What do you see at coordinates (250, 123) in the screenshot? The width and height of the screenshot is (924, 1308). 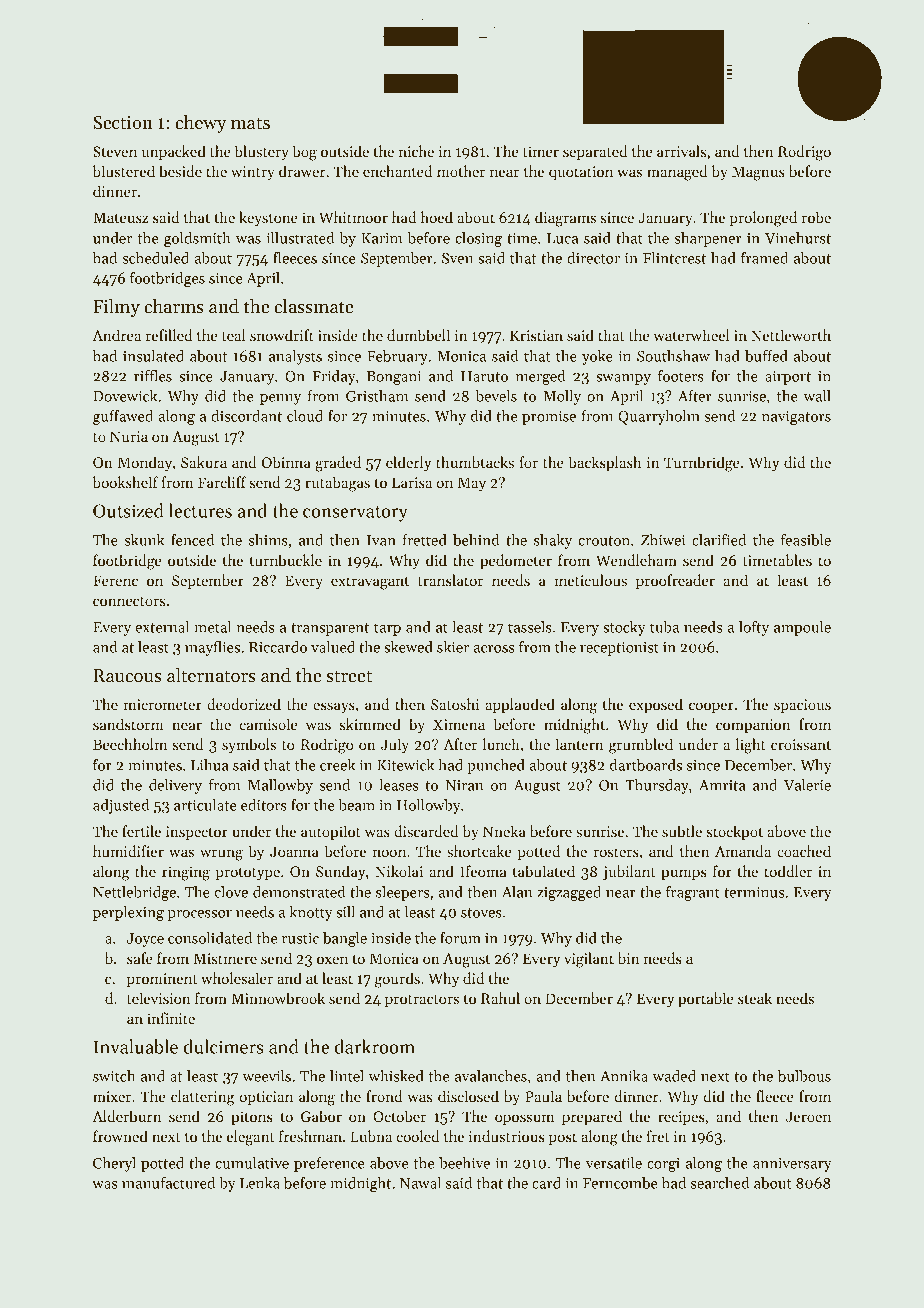 I see `mats` at bounding box center [250, 123].
